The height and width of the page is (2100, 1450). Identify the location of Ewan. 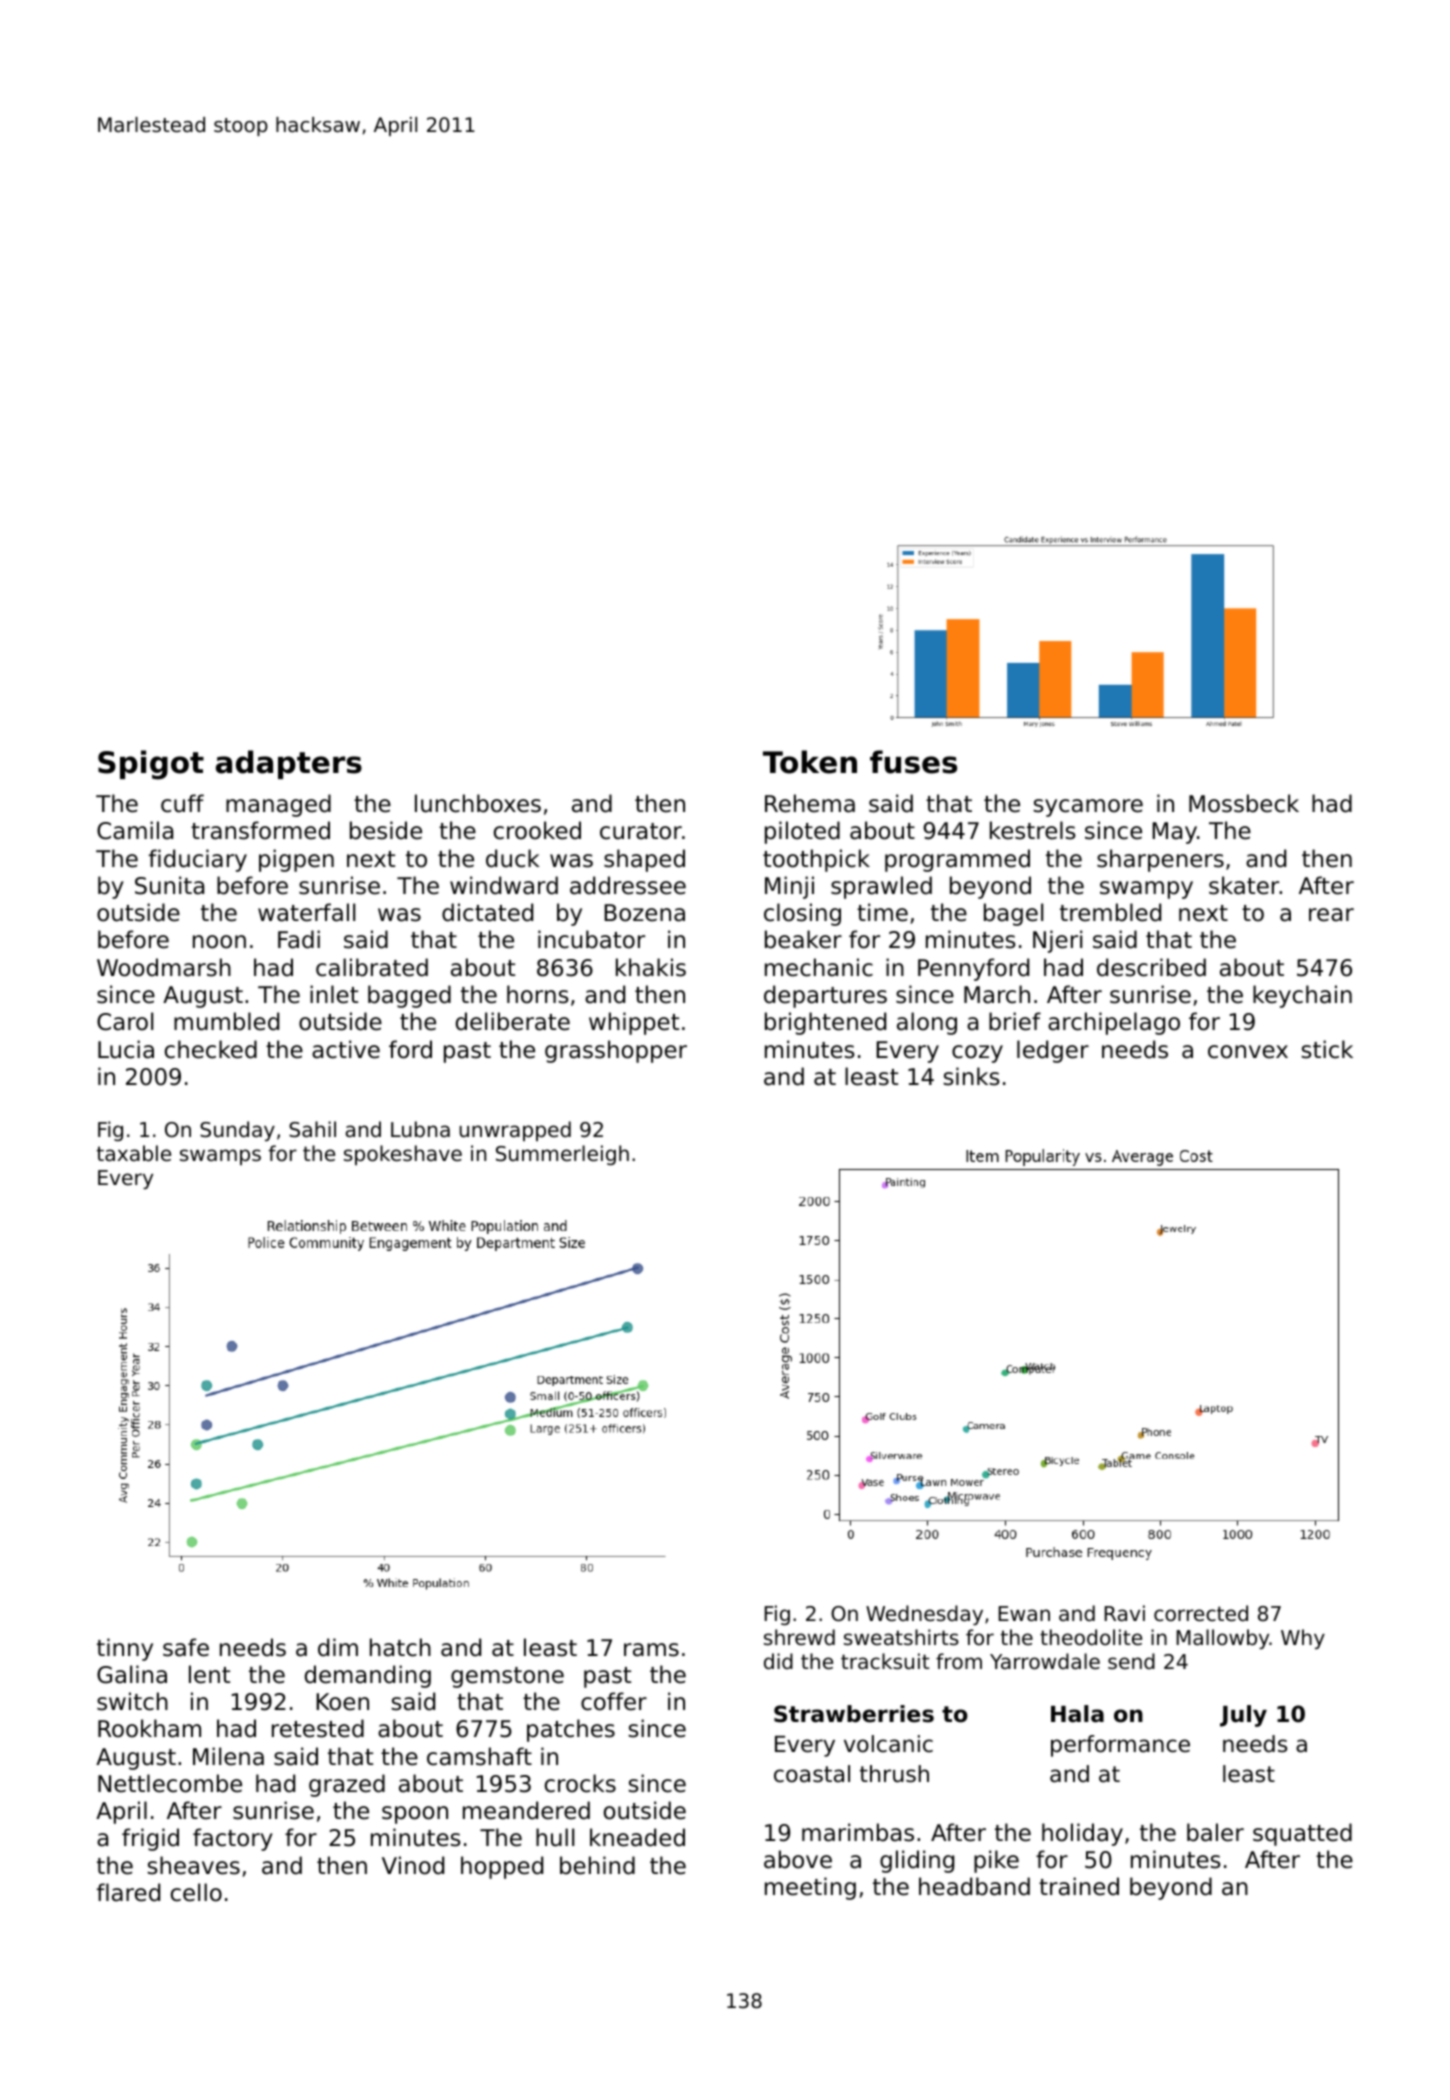
(1024, 1613).
